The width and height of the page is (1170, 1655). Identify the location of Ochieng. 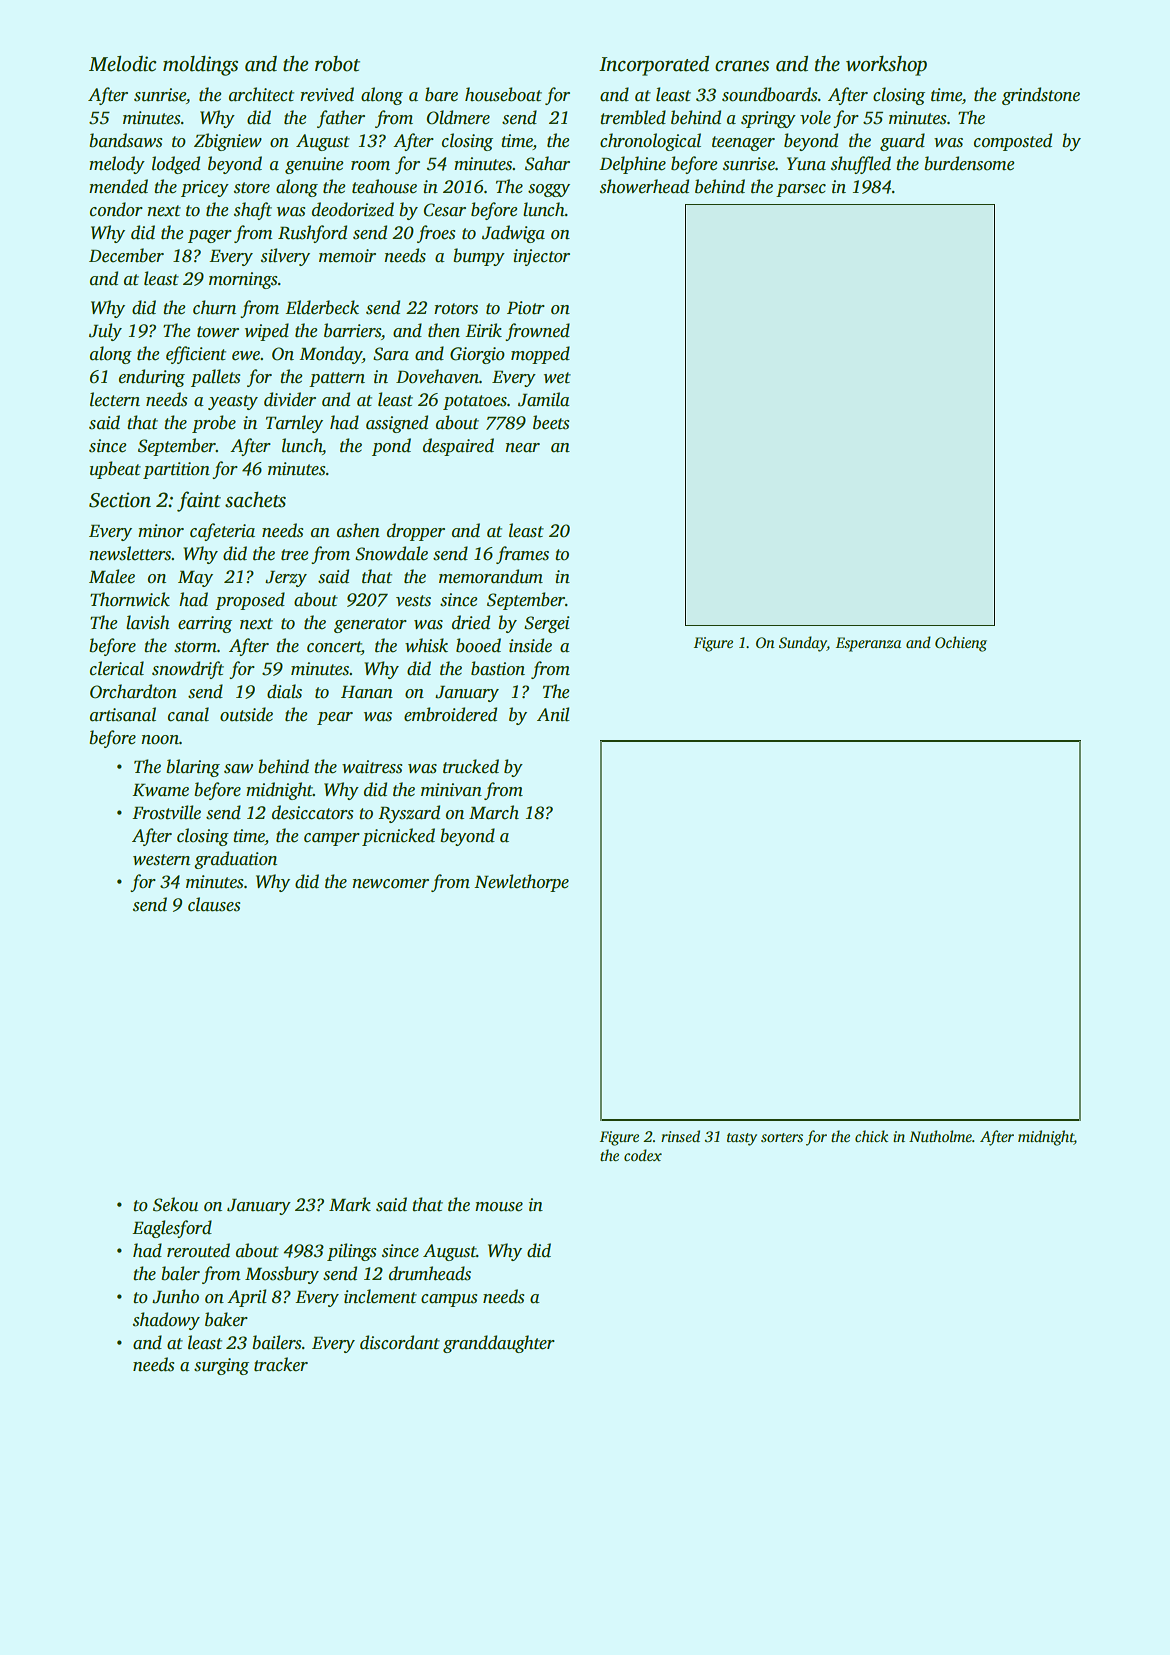
(961, 644).
